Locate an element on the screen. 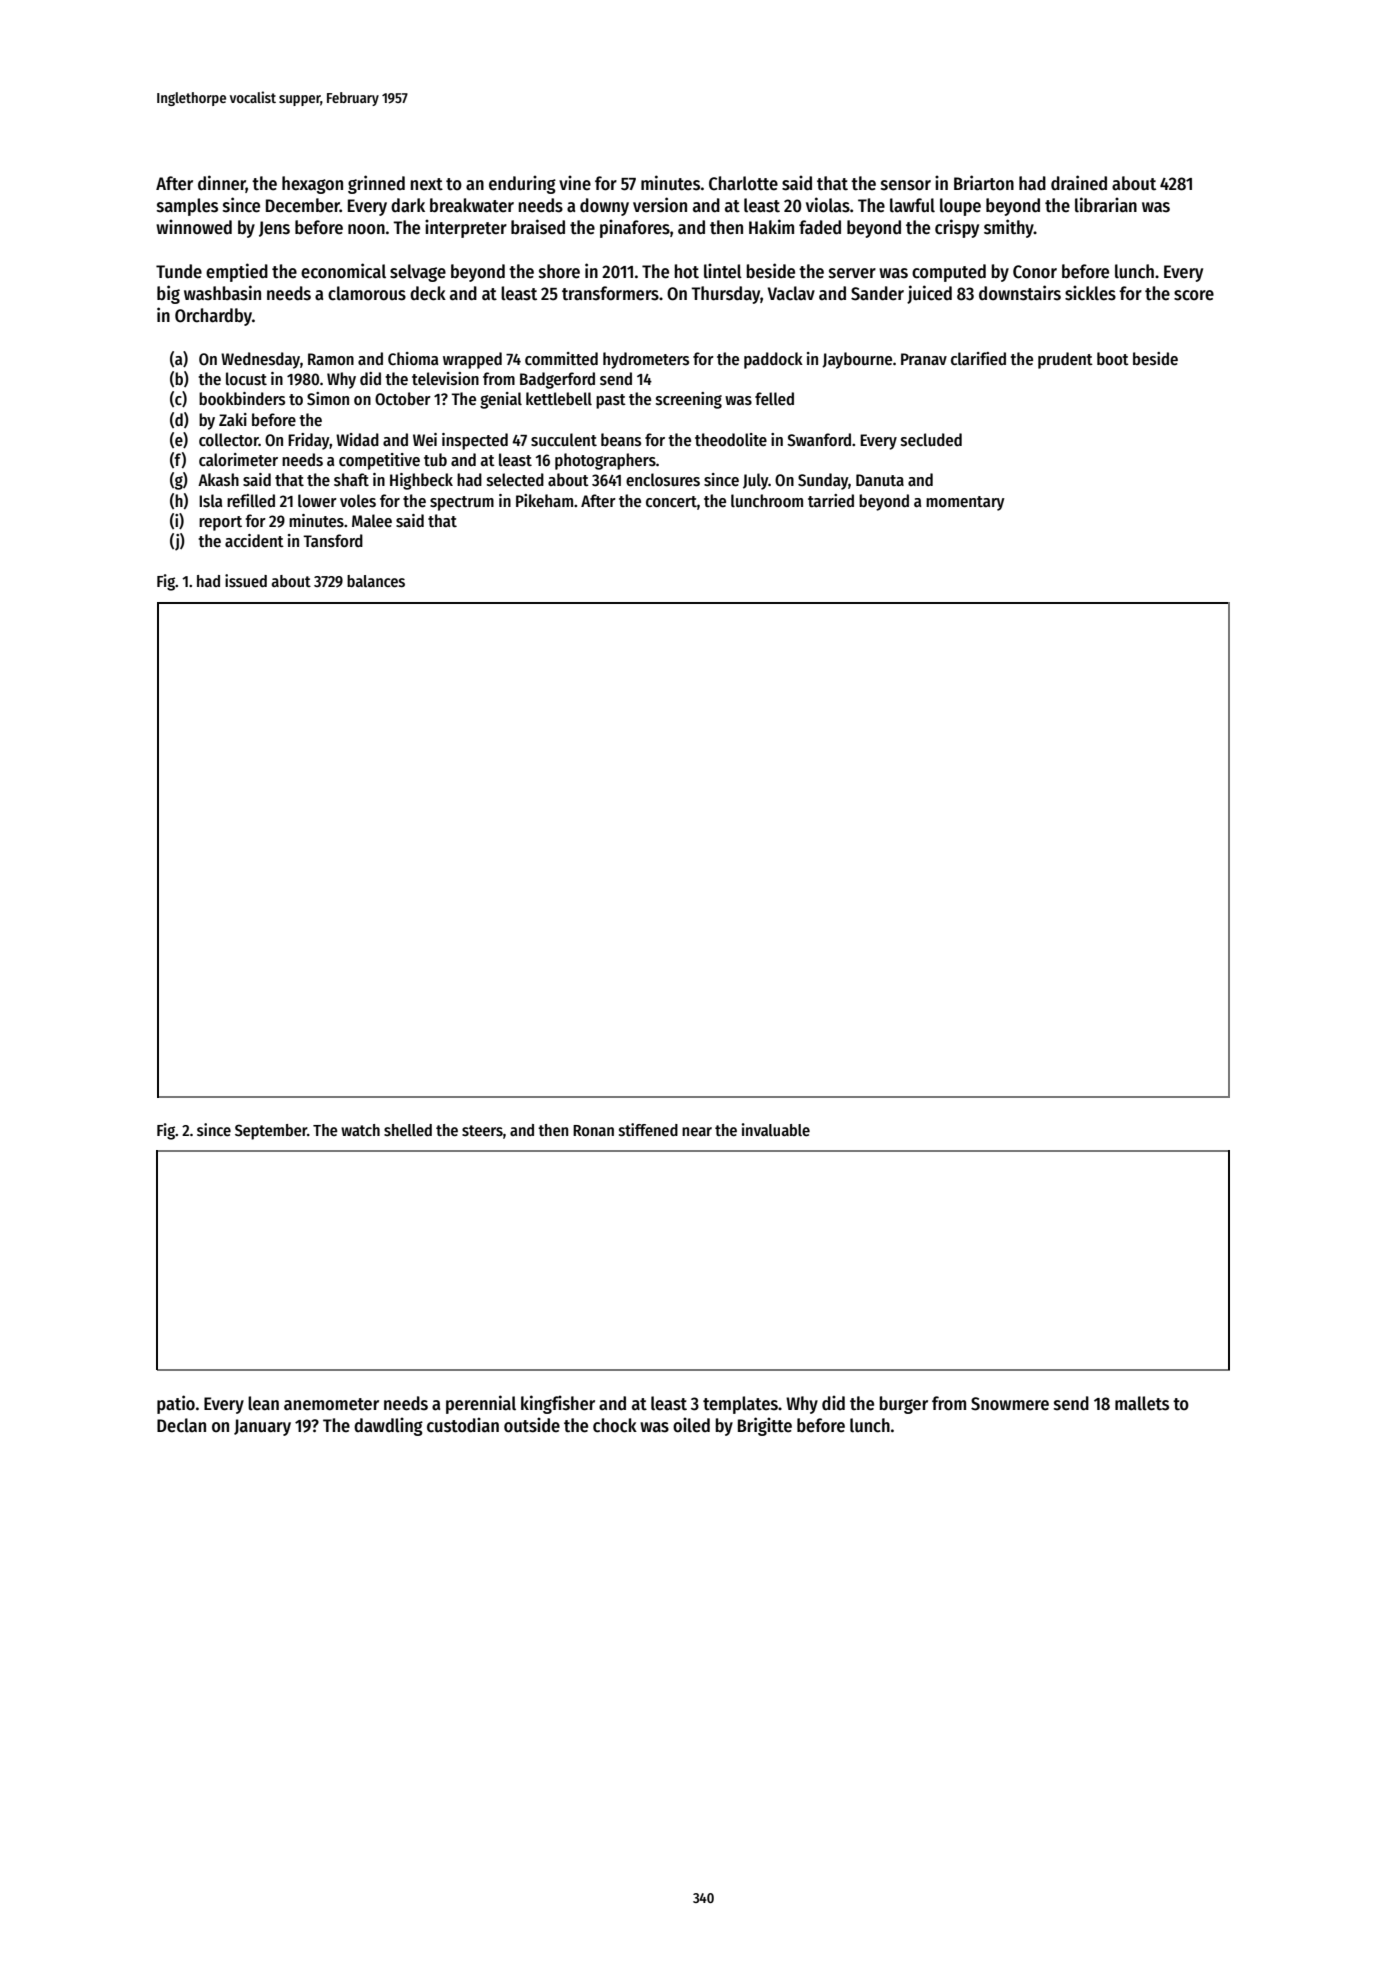 This screenshot has width=1386, height=1969. sensor is located at coordinates (906, 185).
